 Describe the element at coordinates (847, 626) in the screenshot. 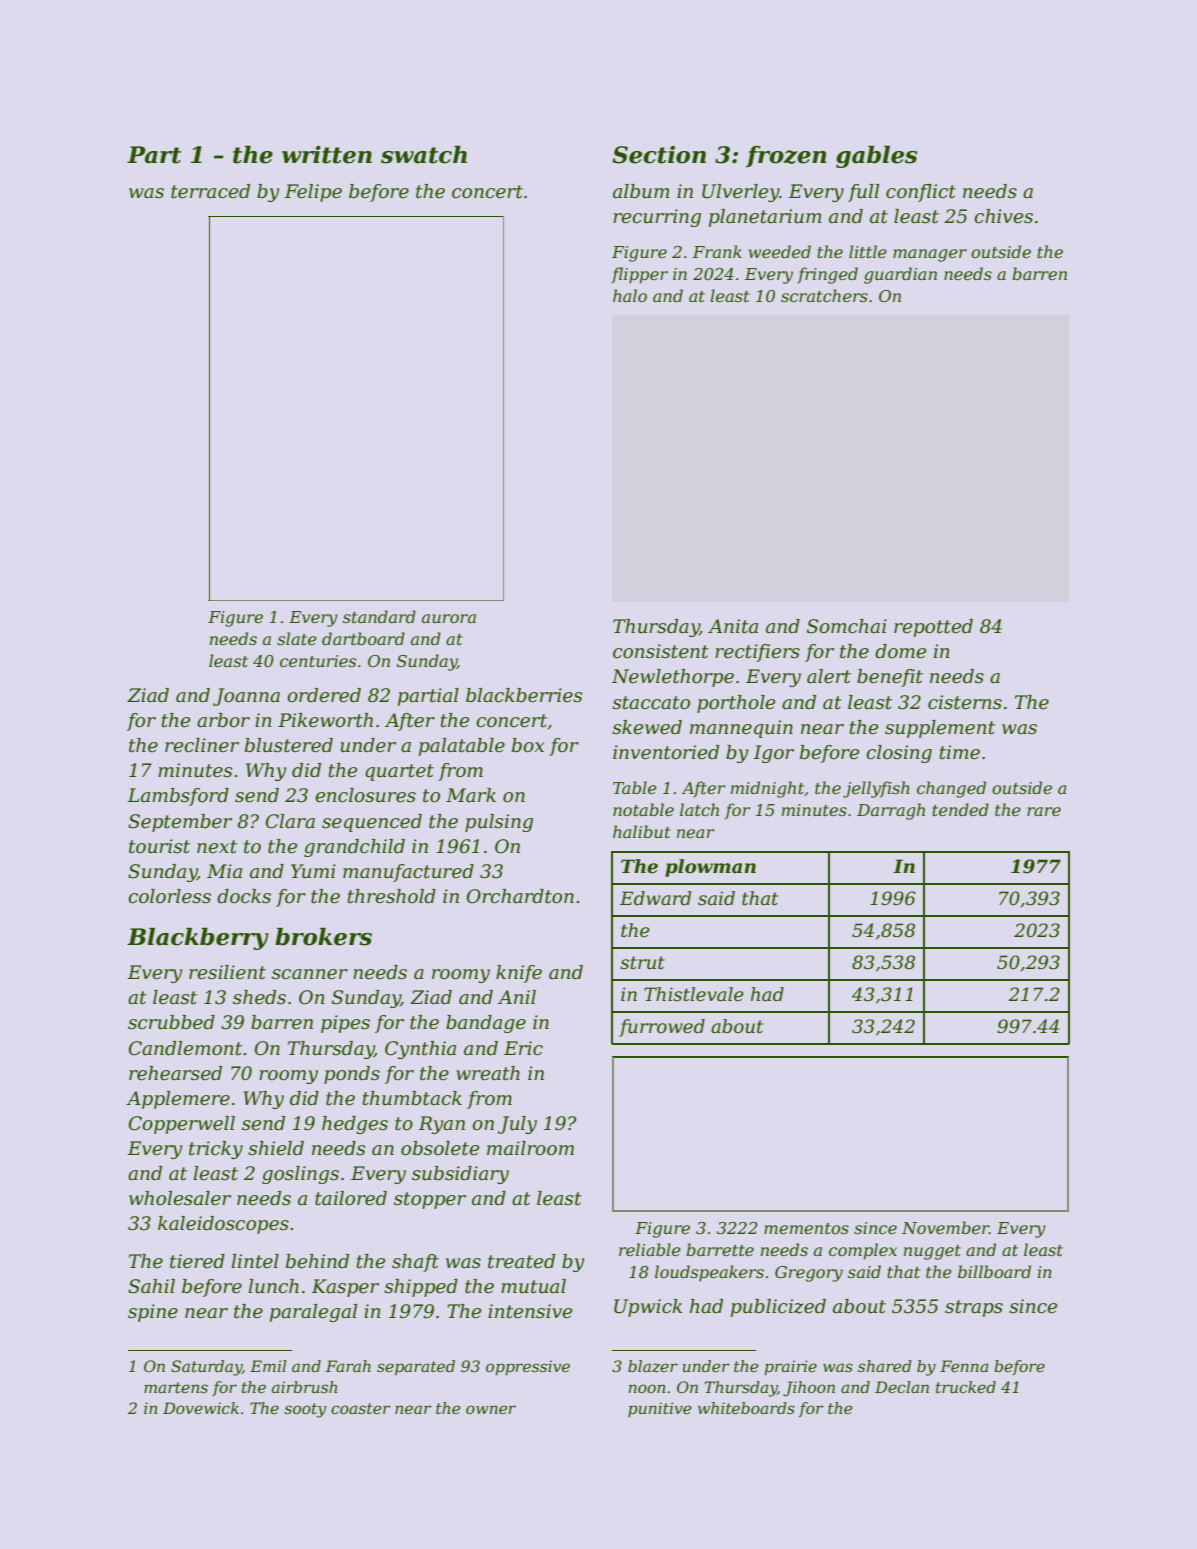

I see `Somchai` at that location.
